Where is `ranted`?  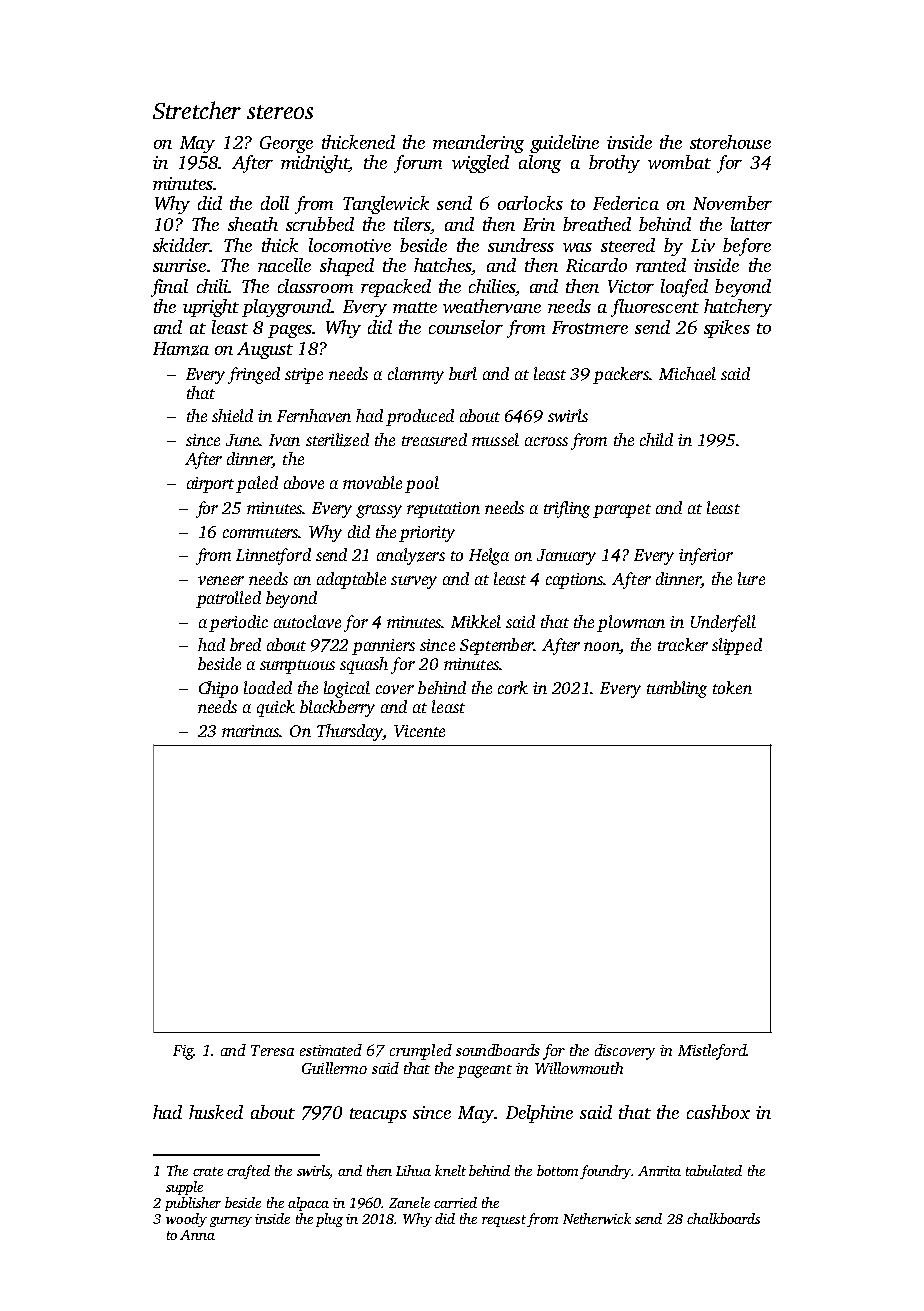 ranted is located at coordinates (661, 265).
